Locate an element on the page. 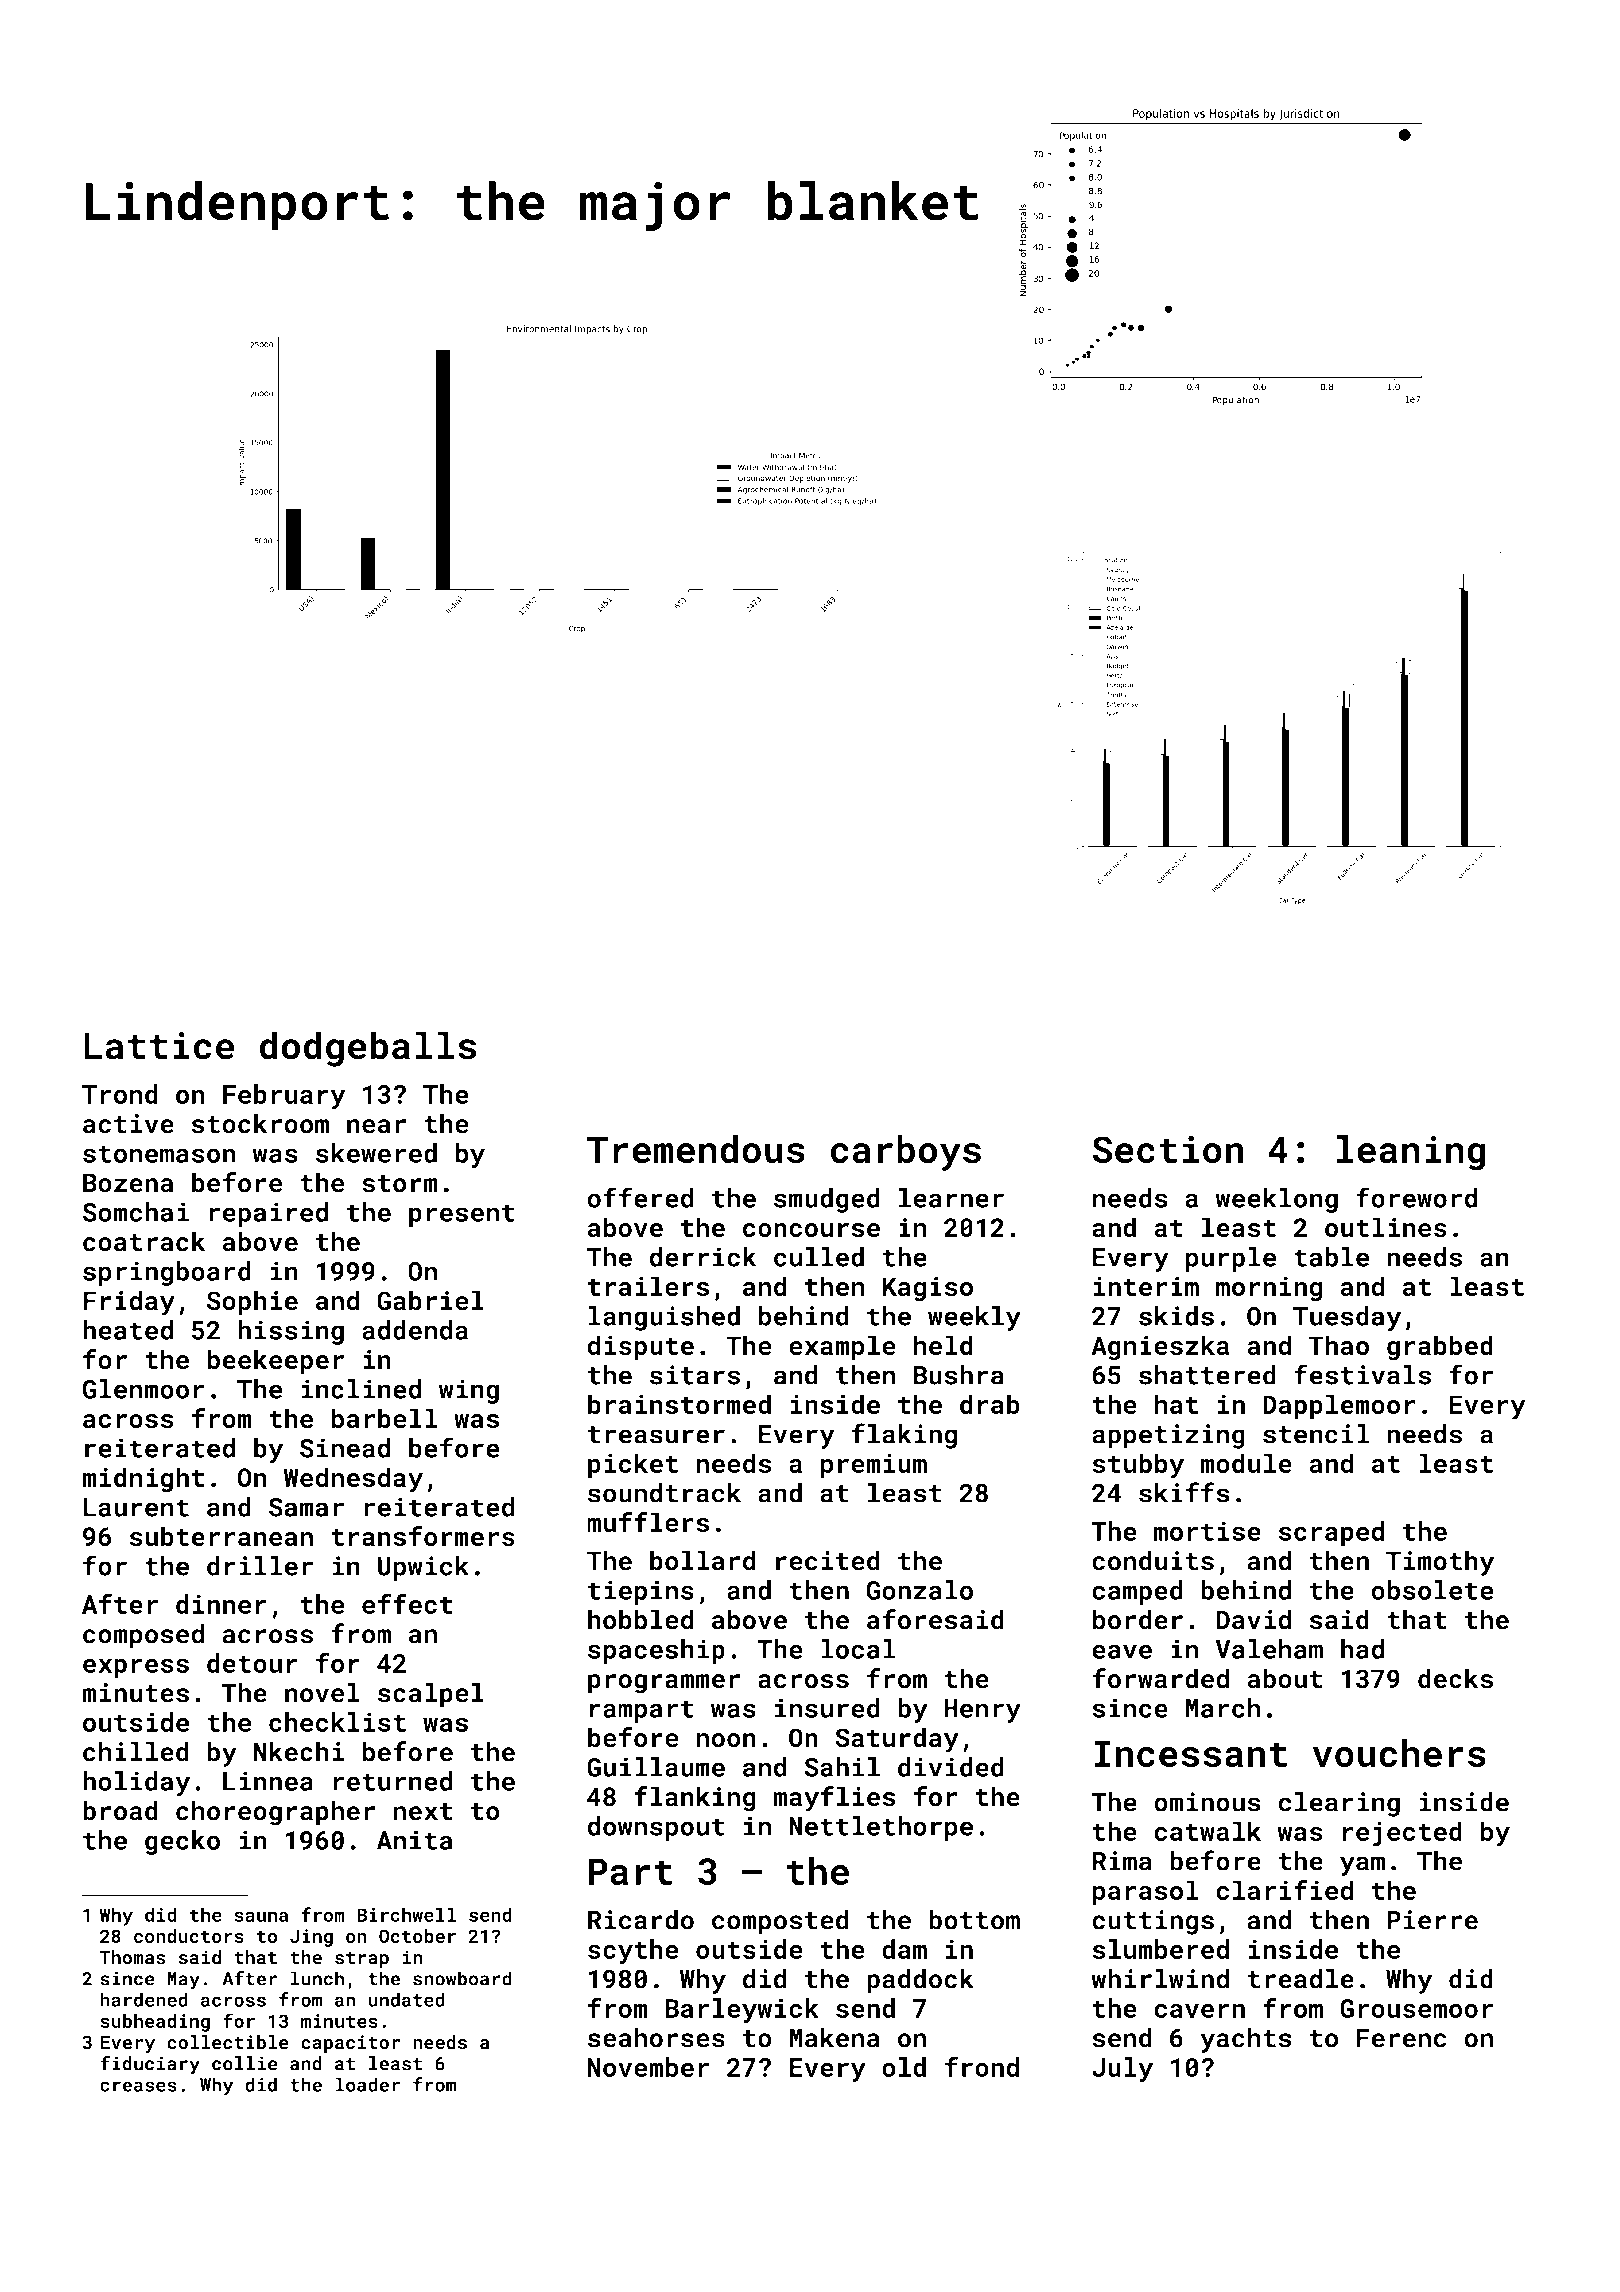 Image resolution: width=1620 pixels, height=2292 pixels. repaired is located at coordinates (268, 1214).
